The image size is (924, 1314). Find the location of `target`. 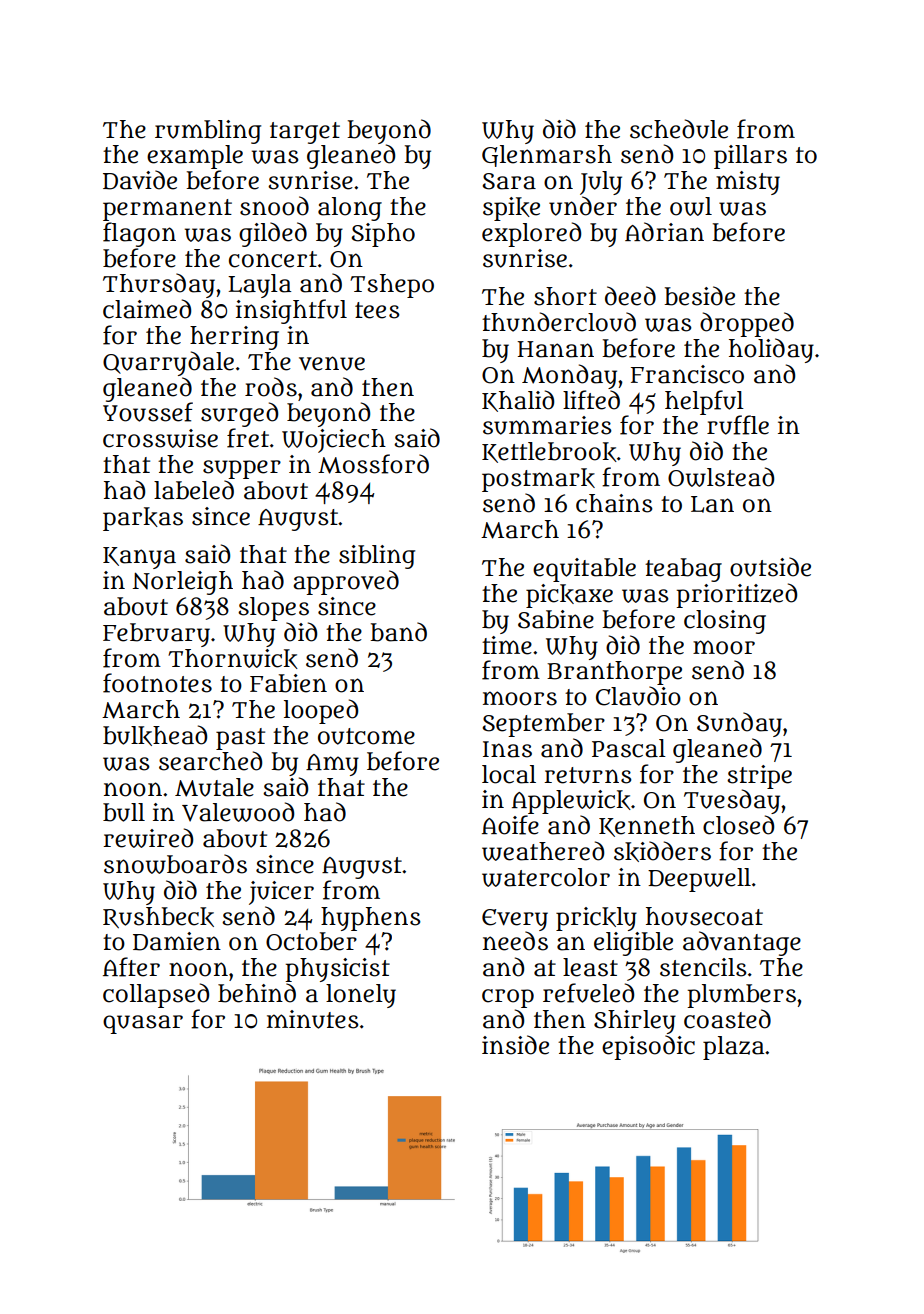

target is located at coordinates (305, 133).
